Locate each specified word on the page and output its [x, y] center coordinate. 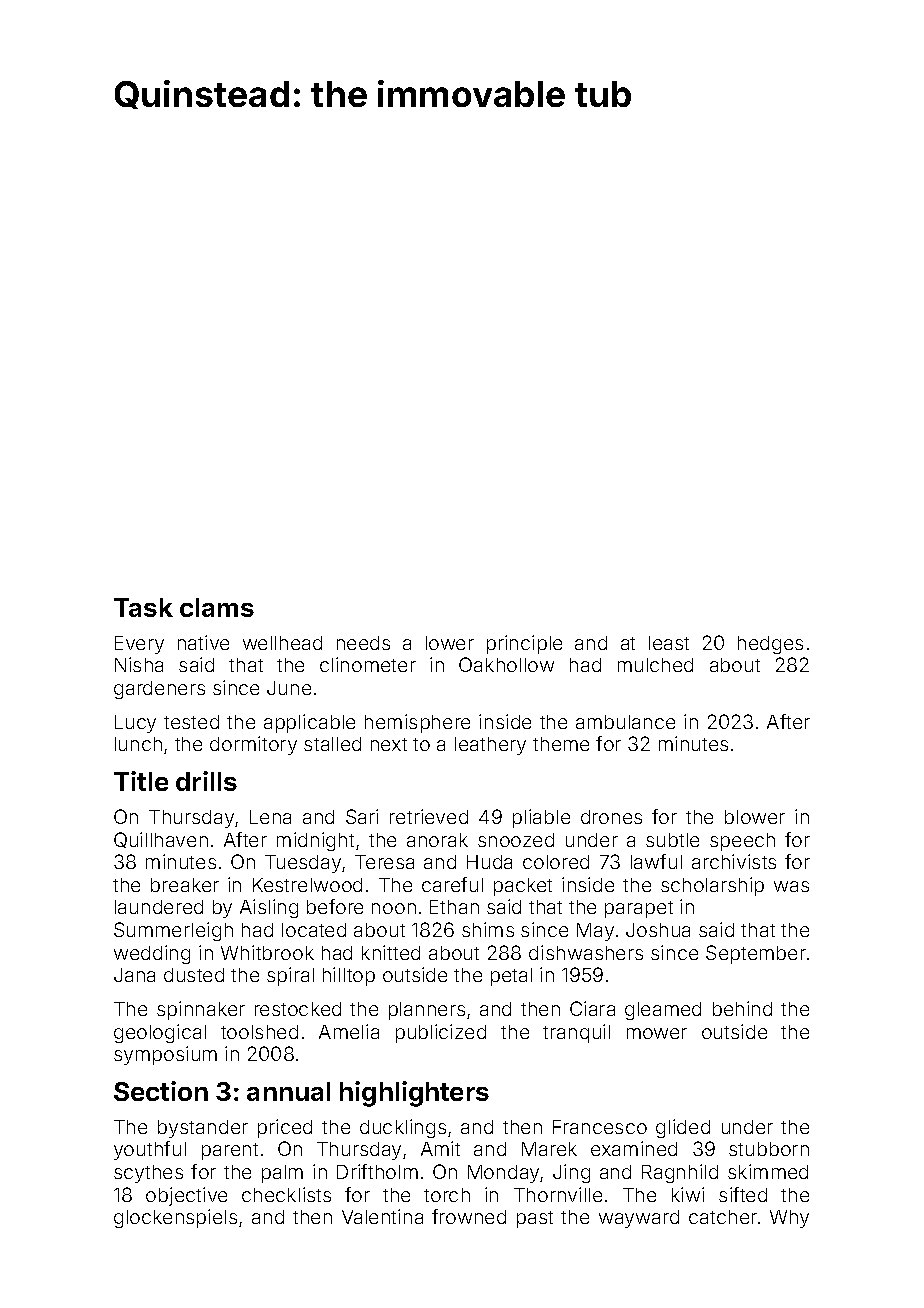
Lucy [135, 724]
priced [285, 1128]
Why [789, 1219]
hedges [770, 645]
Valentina [382, 1216]
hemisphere [417, 723]
